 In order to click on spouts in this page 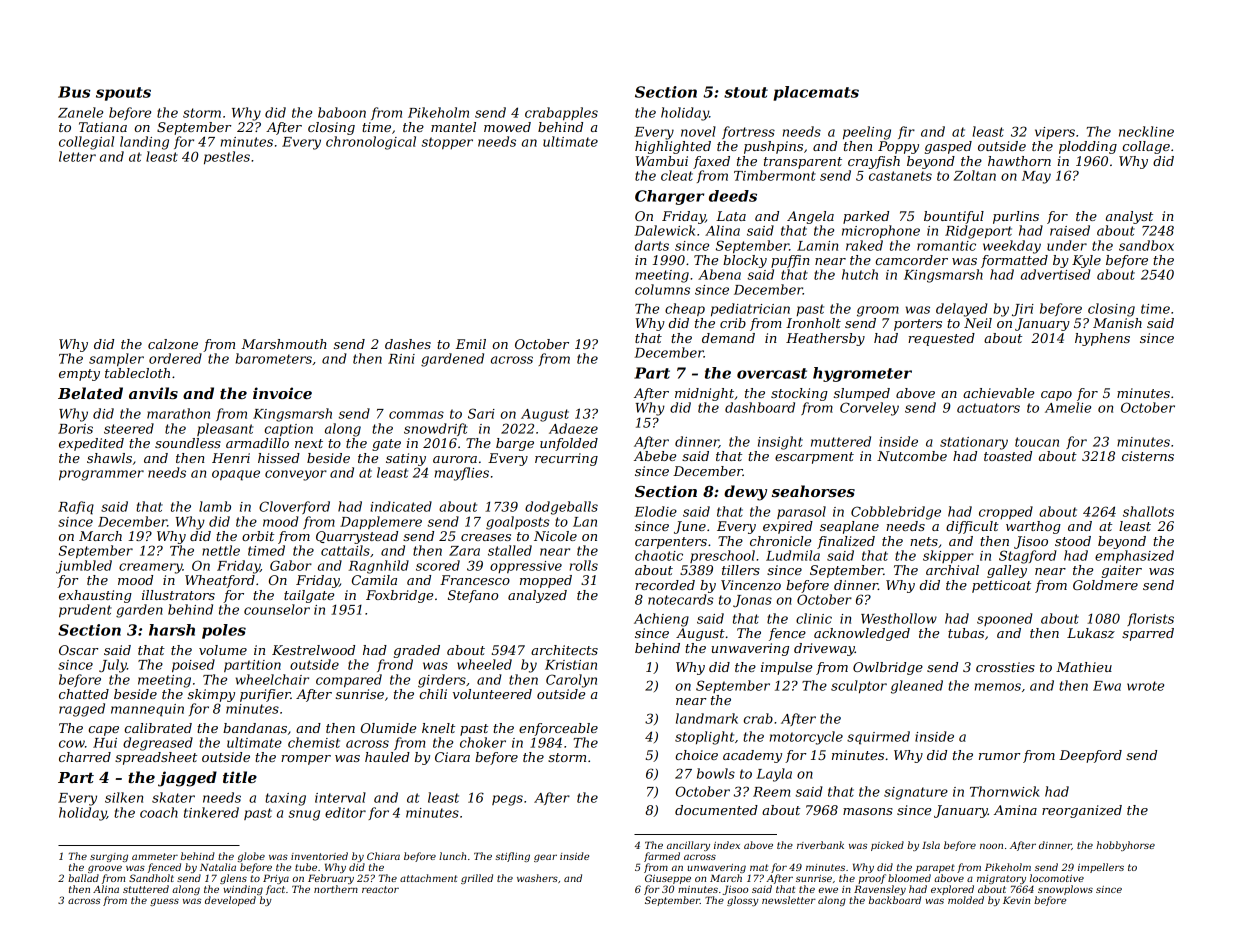, I will do `click(123, 94)`.
